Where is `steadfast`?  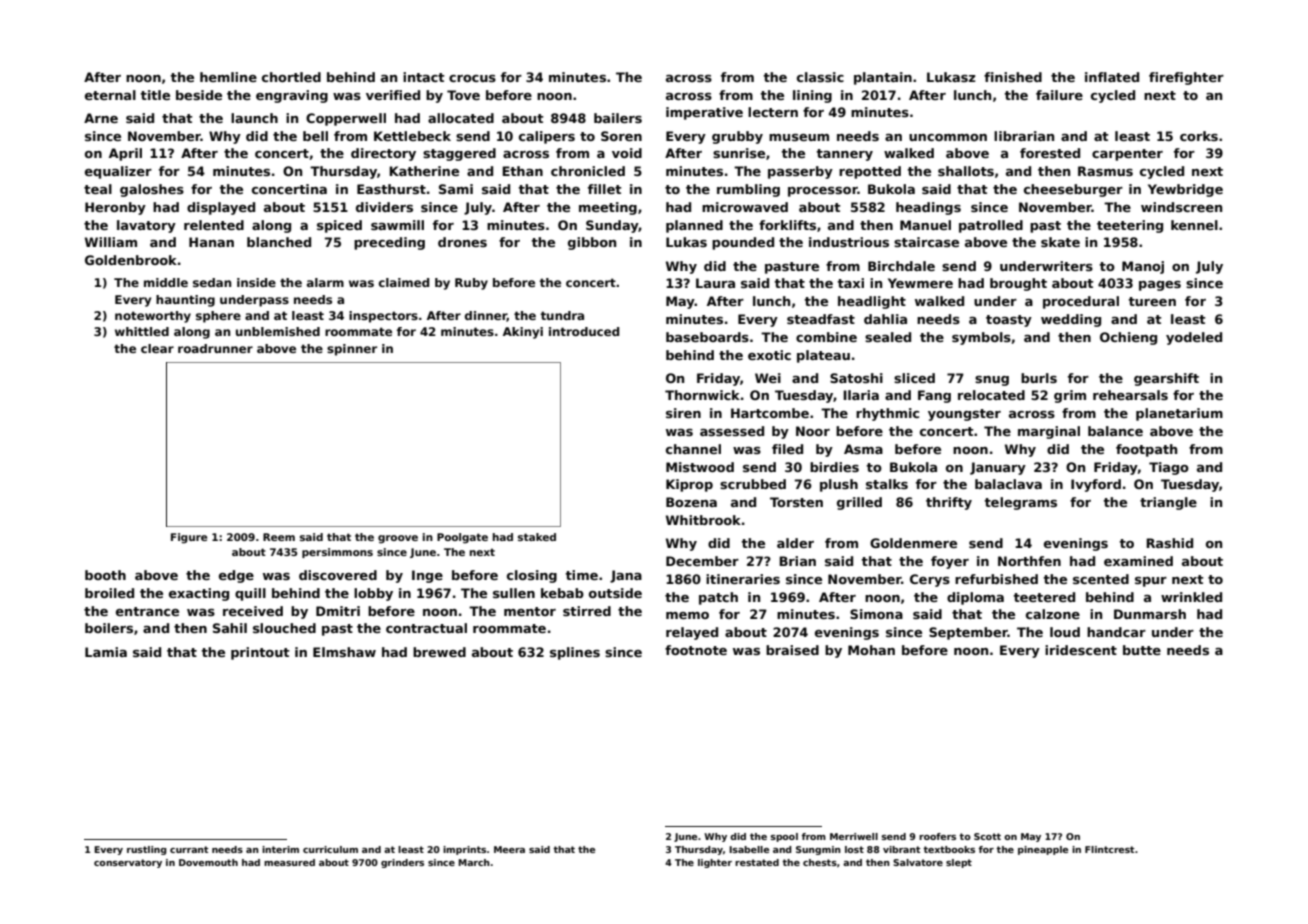
steadfast is located at coordinates (821, 319).
